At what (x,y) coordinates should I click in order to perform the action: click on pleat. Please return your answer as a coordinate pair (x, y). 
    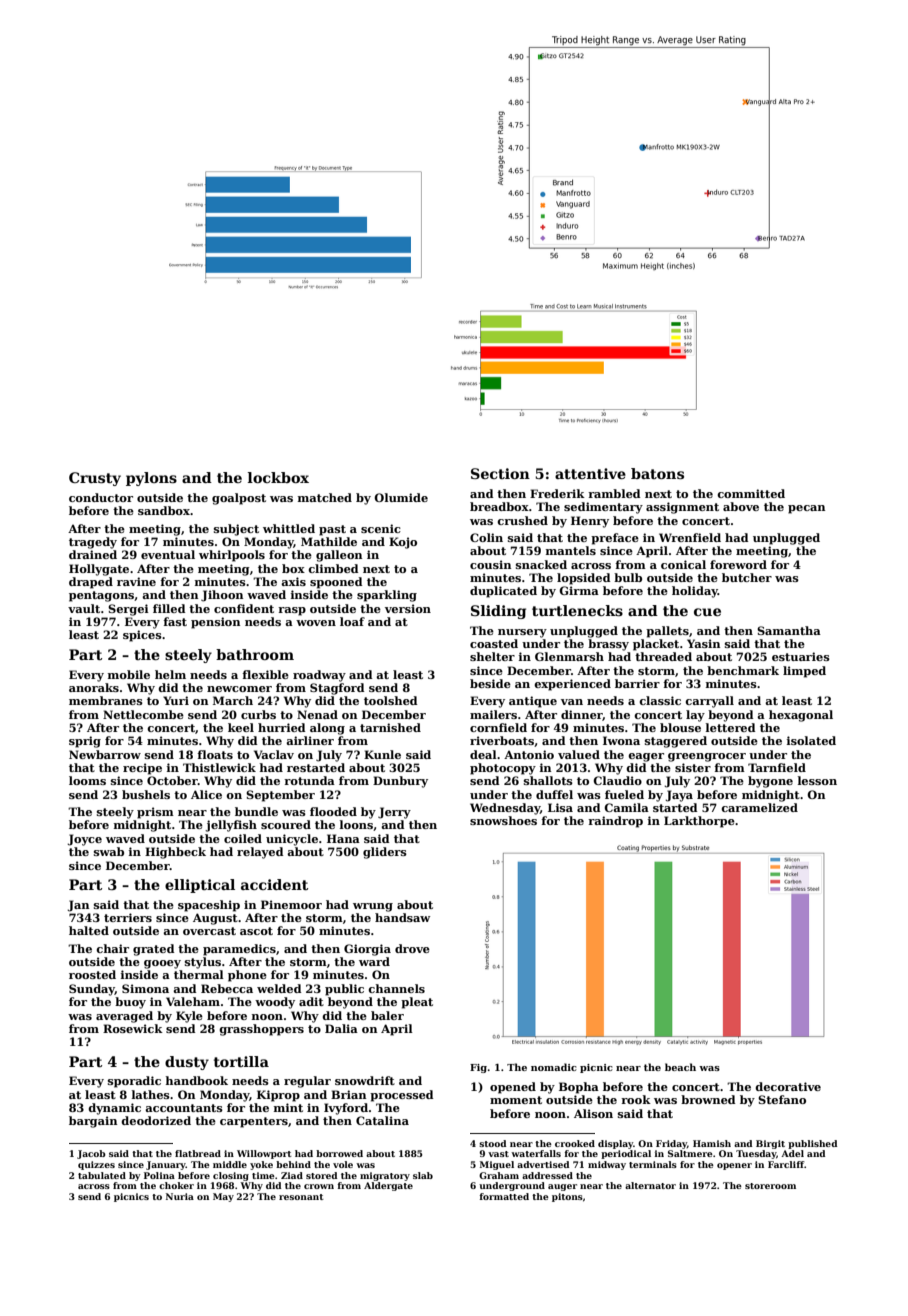
    Looking at the image, I should click on (417, 1003).
